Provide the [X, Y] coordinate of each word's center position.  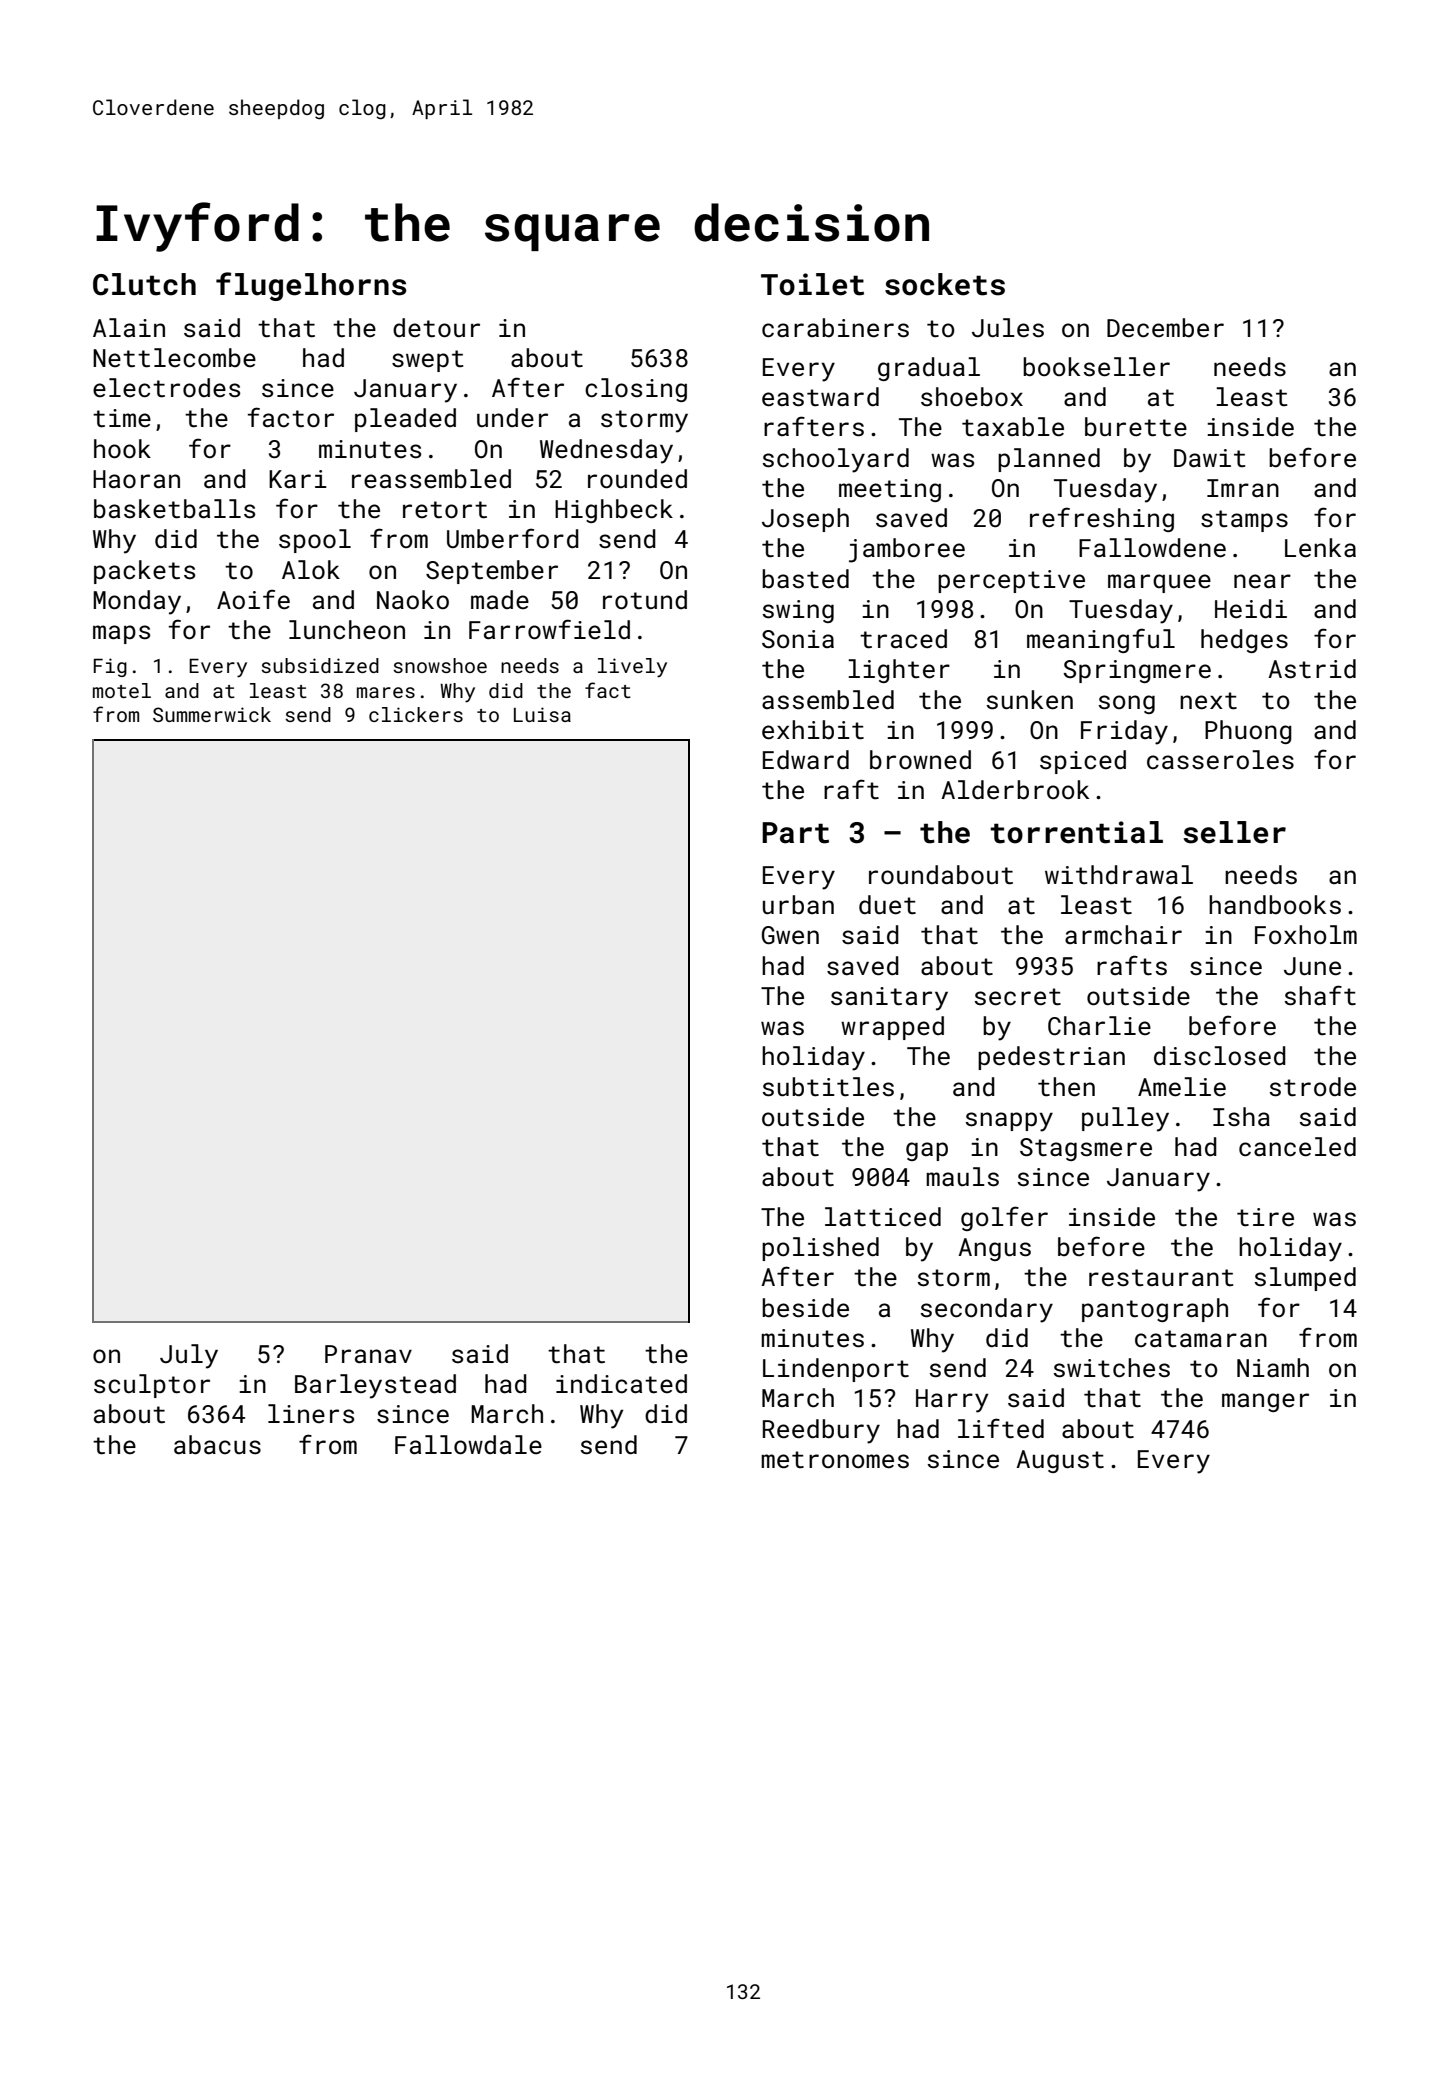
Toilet [812, 284]
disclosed [1220, 1056]
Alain [129, 327]
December [1165, 328]
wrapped [892, 1028]
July [189, 1356]
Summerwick [212, 714]
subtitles [828, 1087]
